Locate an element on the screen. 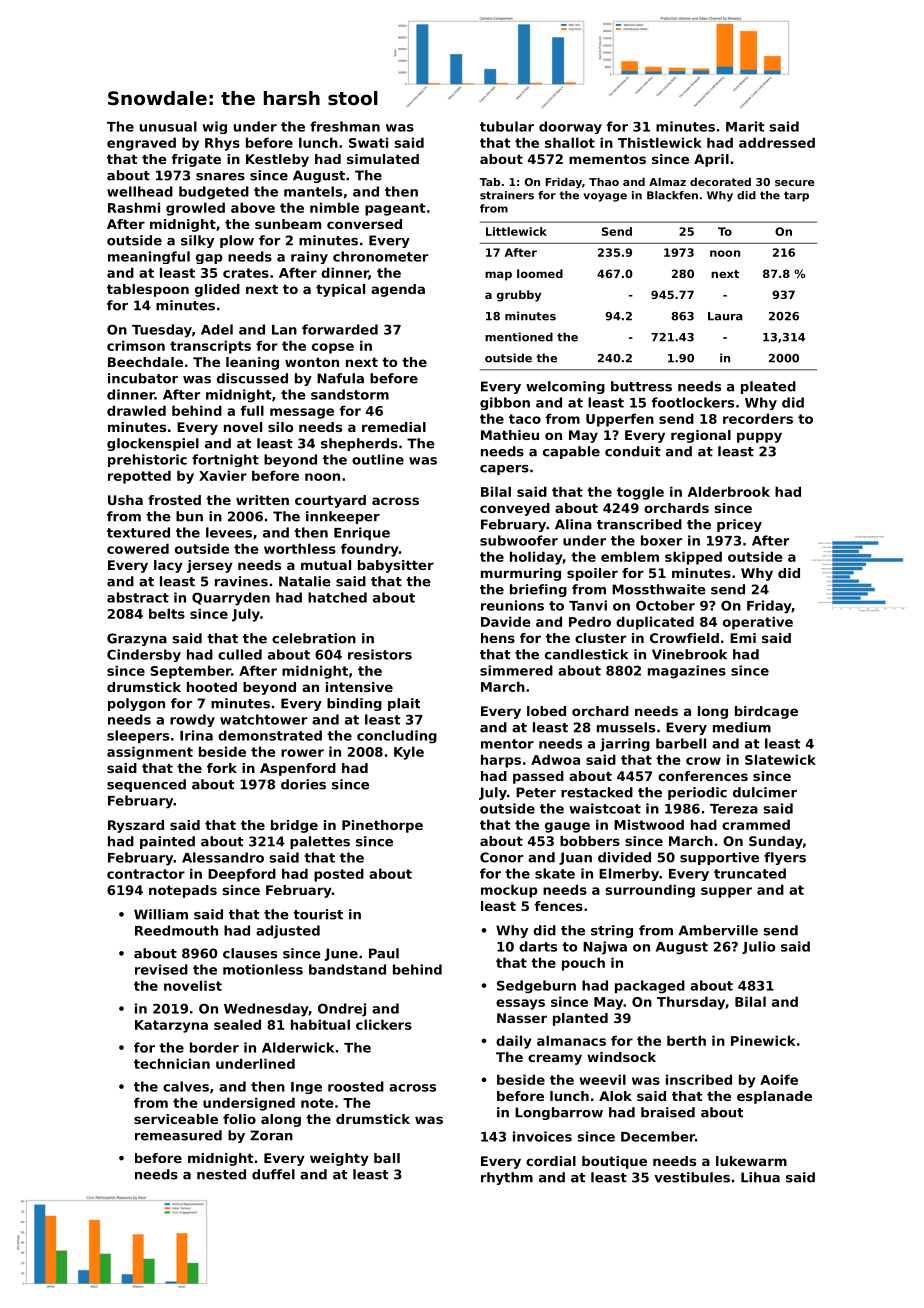  freshman is located at coordinates (345, 126).
